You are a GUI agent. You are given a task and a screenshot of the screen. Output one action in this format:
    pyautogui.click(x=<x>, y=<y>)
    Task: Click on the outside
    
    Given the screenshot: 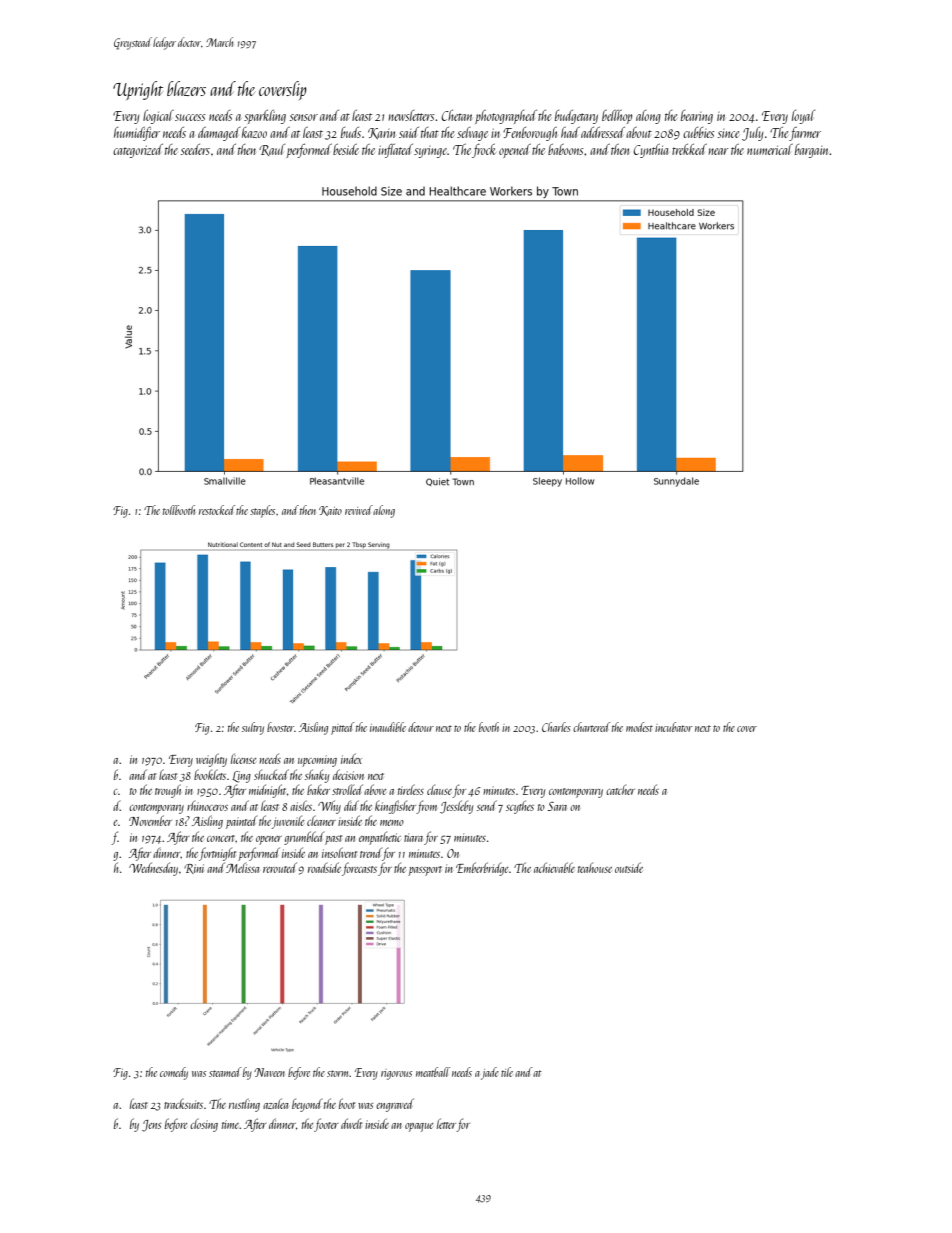 What is the action you would take?
    pyautogui.click(x=629, y=867)
